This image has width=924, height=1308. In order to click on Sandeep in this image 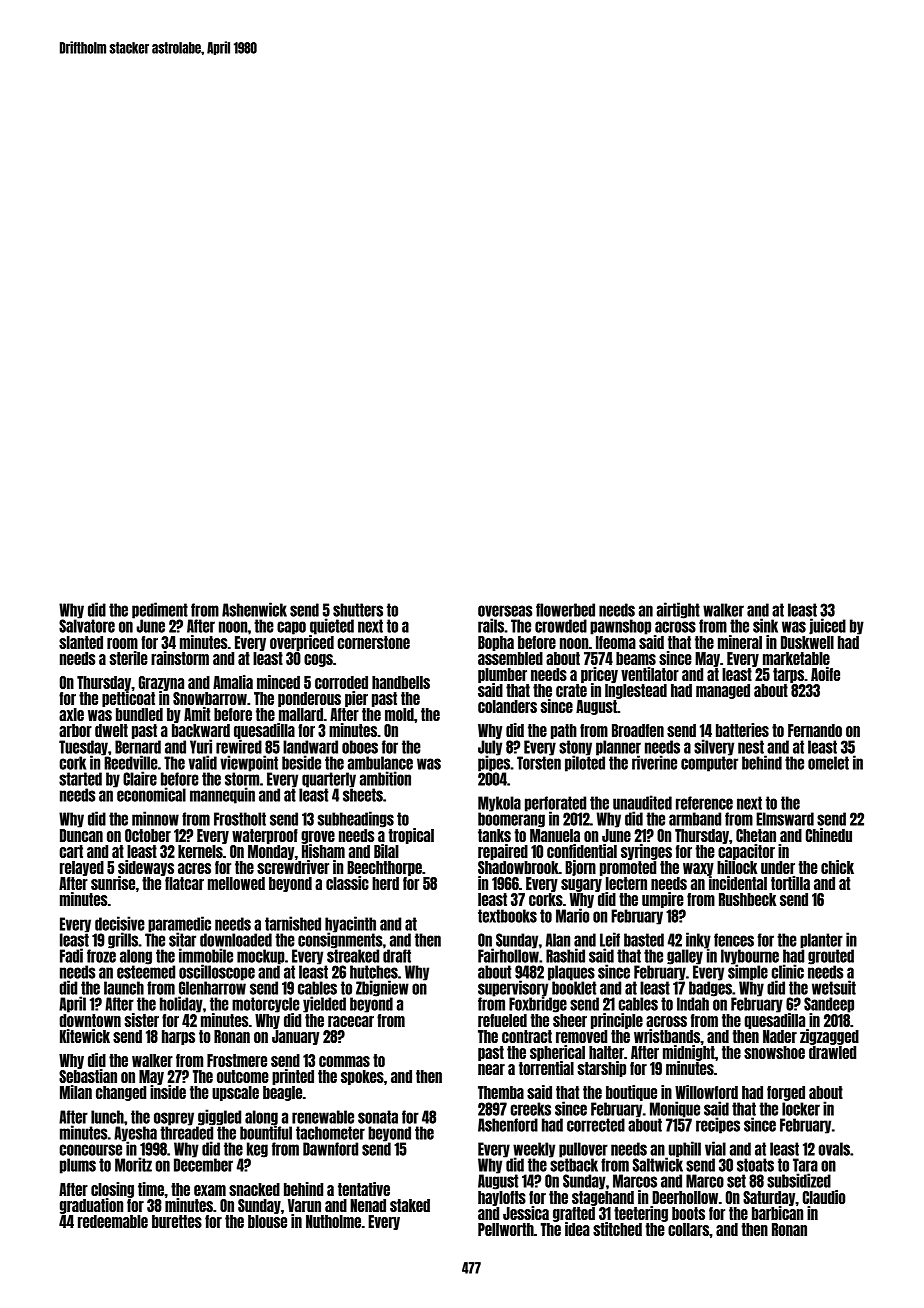, I will do `click(829, 1005)`.
